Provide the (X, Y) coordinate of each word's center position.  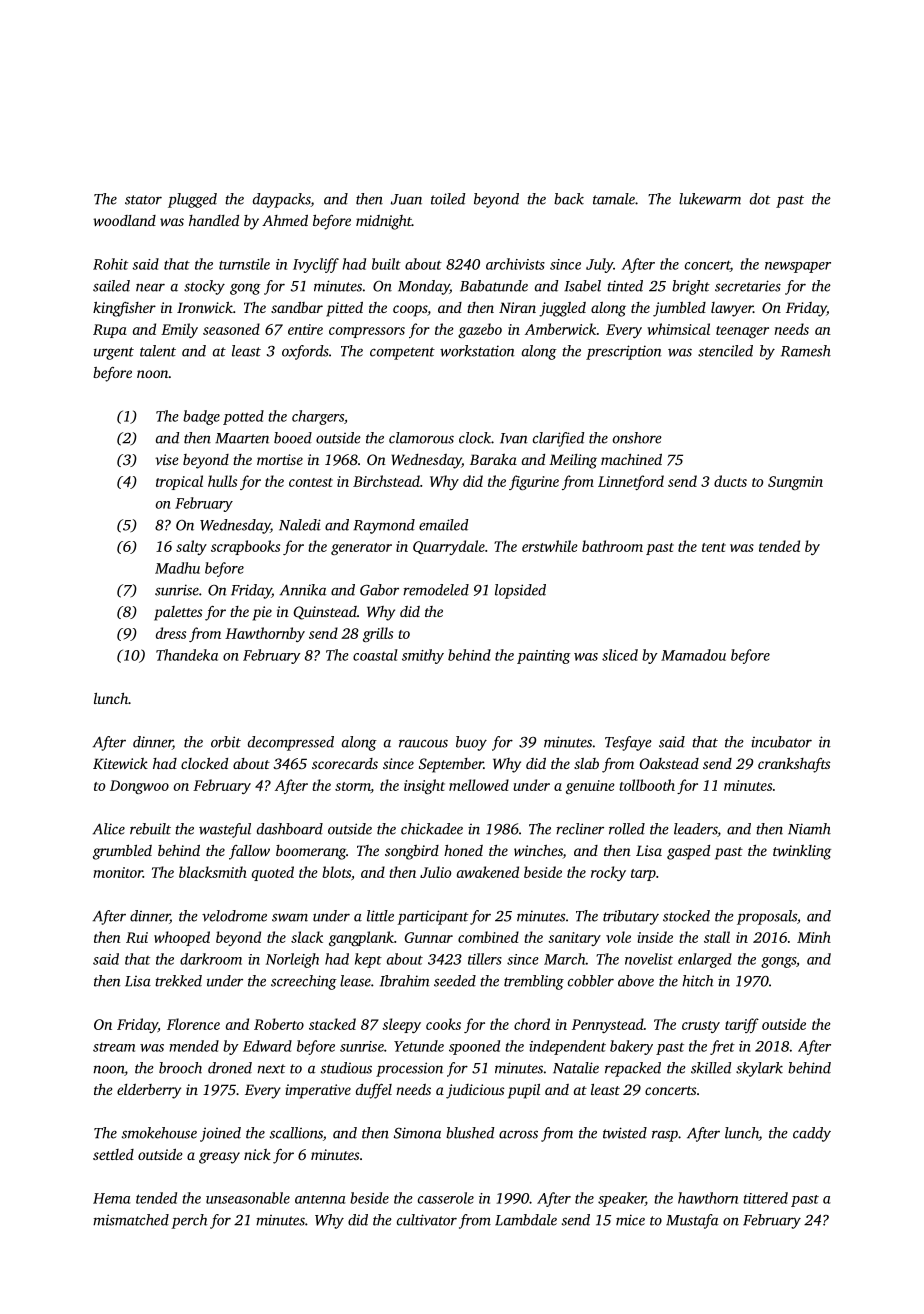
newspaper (798, 267)
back (569, 199)
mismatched (131, 1220)
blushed (470, 1133)
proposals (767, 917)
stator (143, 200)
